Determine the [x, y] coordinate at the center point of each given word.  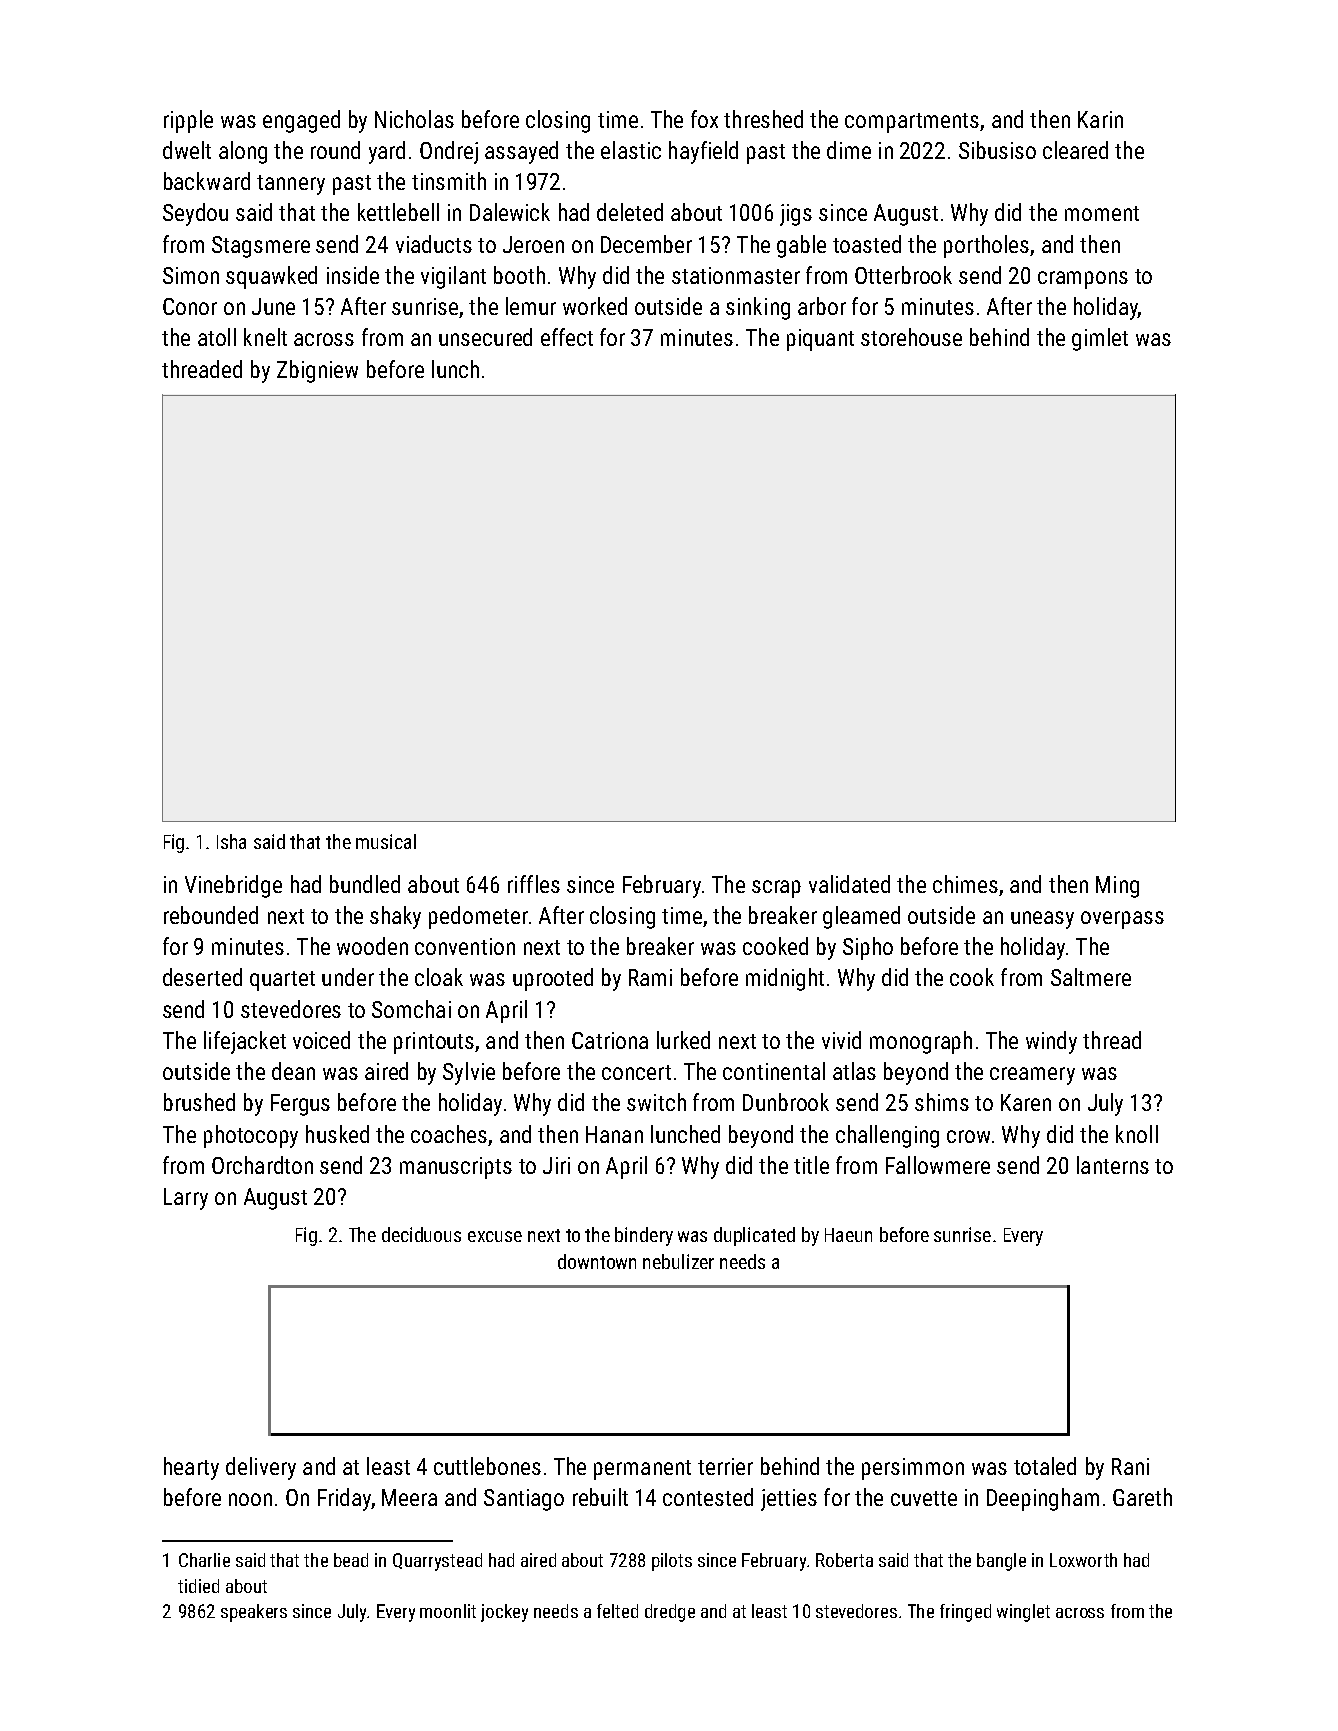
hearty [191, 1468]
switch [656, 1102]
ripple [188, 121]
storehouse [911, 337]
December [646, 244]
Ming [1117, 887]
